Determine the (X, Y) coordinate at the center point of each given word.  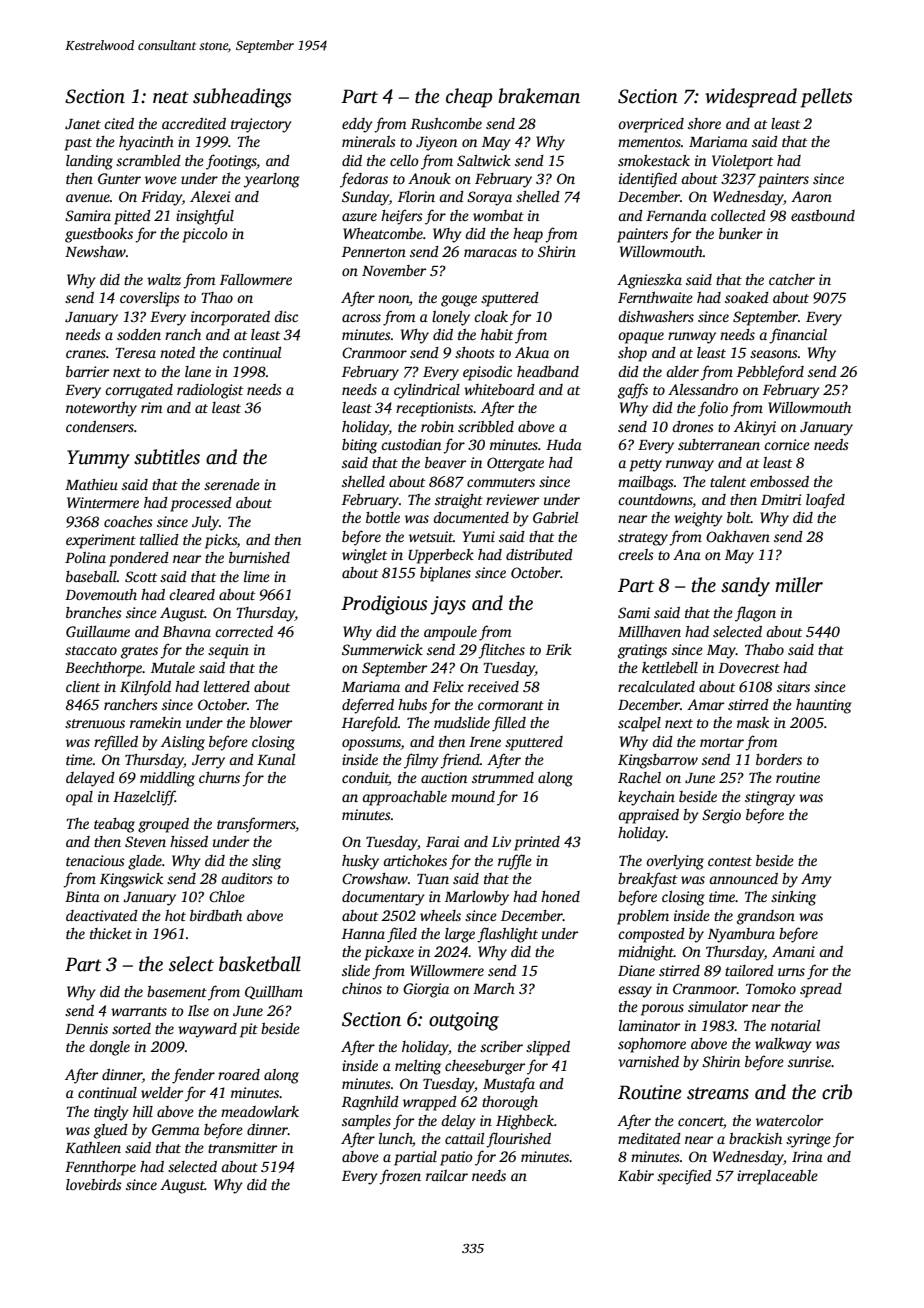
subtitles (167, 457)
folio (713, 409)
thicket (111, 933)
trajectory (261, 125)
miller (799, 585)
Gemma (176, 1129)
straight (459, 501)
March (494, 988)
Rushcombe (446, 123)
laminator (649, 1025)
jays (448, 605)
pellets (826, 98)
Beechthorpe (104, 669)
